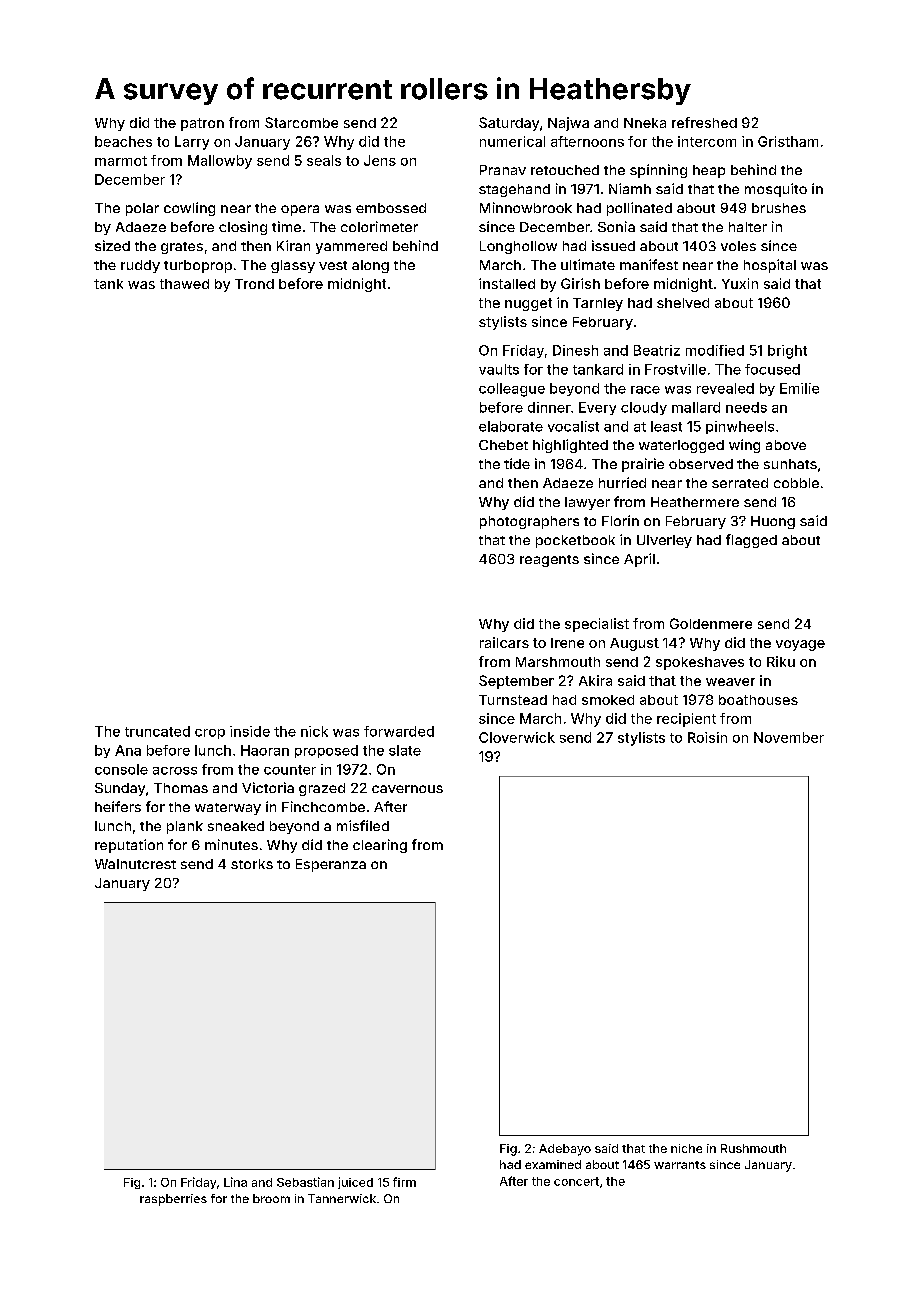  Describe the element at coordinates (568, 124) in the screenshot. I see `Najwa` at that location.
